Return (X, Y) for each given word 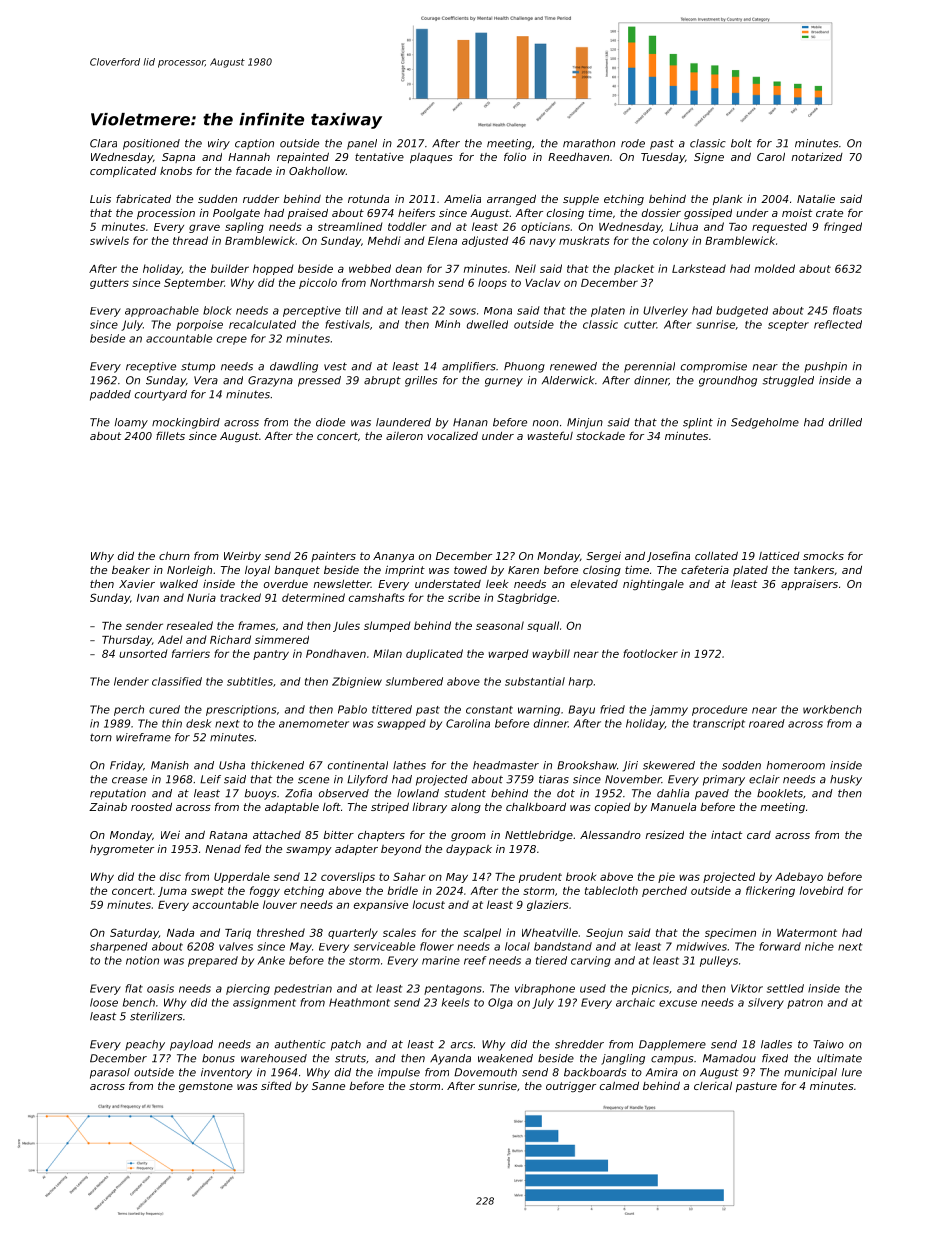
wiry (219, 144)
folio (515, 156)
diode (330, 422)
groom (468, 837)
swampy (309, 851)
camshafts (377, 597)
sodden (741, 765)
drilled (845, 422)
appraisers (809, 585)
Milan (387, 653)
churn (174, 555)
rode (633, 143)
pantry (271, 655)
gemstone (206, 1087)
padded (110, 395)
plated (750, 570)
